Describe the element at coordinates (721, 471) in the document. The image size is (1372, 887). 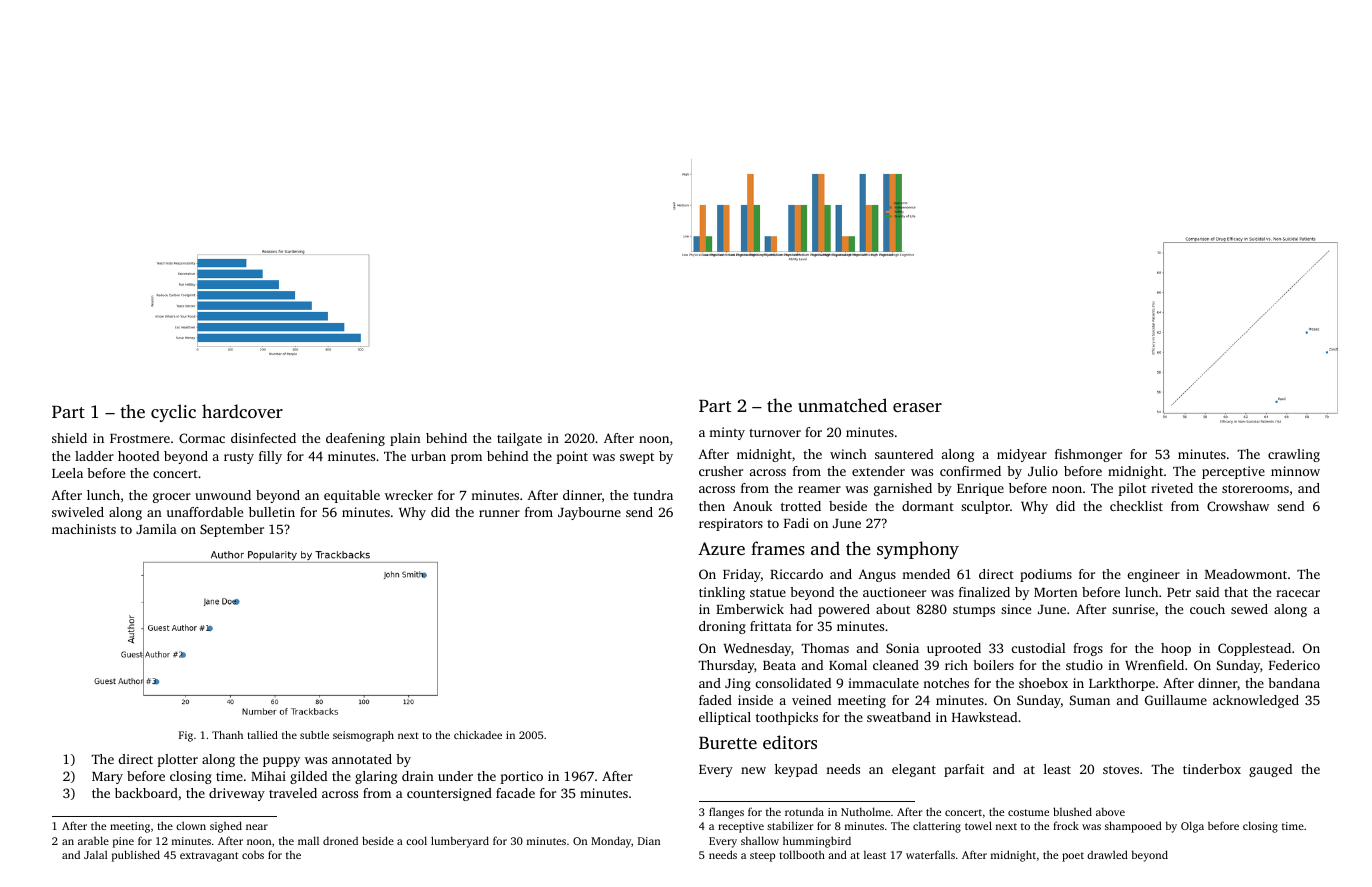
I see `crusher` at that location.
